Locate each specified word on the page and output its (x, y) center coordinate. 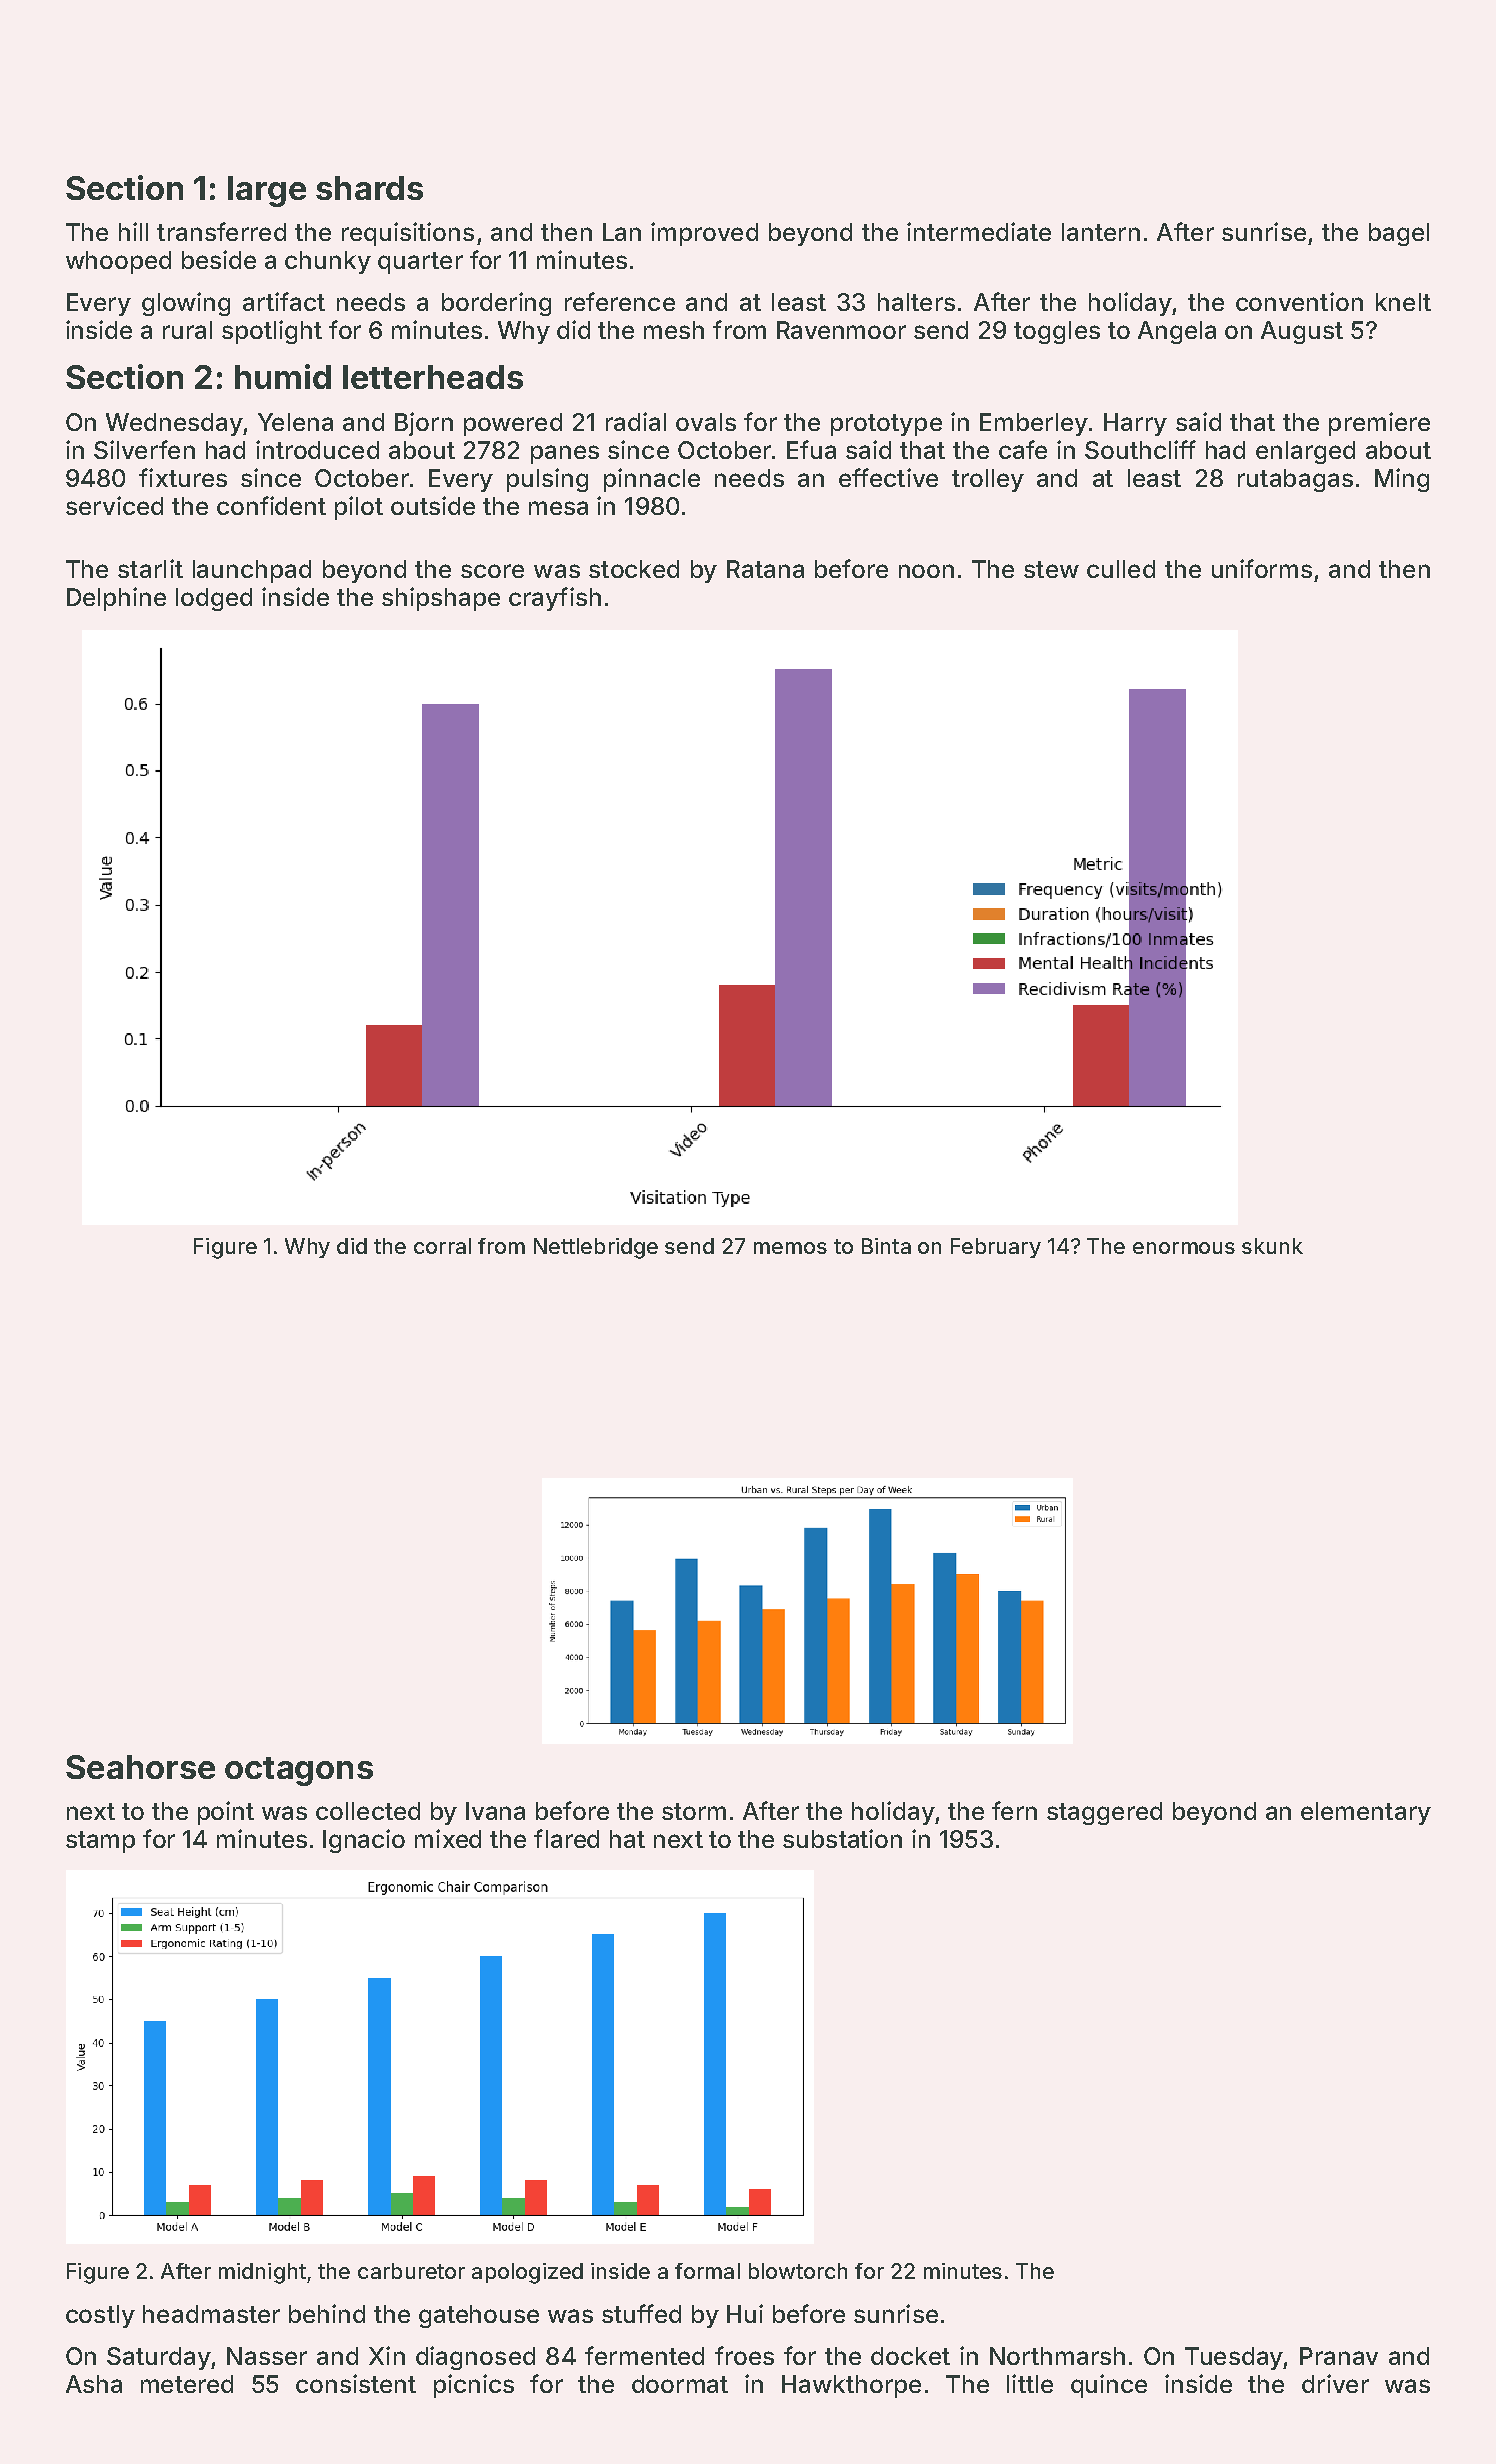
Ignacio (364, 1841)
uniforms (1262, 568)
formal (707, 2271)
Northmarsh (1057, 2356)
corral (442, 1246)
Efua (811, 449)
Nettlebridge (596, 1248)
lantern (1101, 232)
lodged (214, 599)
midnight (262, 2273)
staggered (1104, 1813)
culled (1121, 569)
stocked (634, 569)
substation (842, 1838)
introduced (317, 449)
